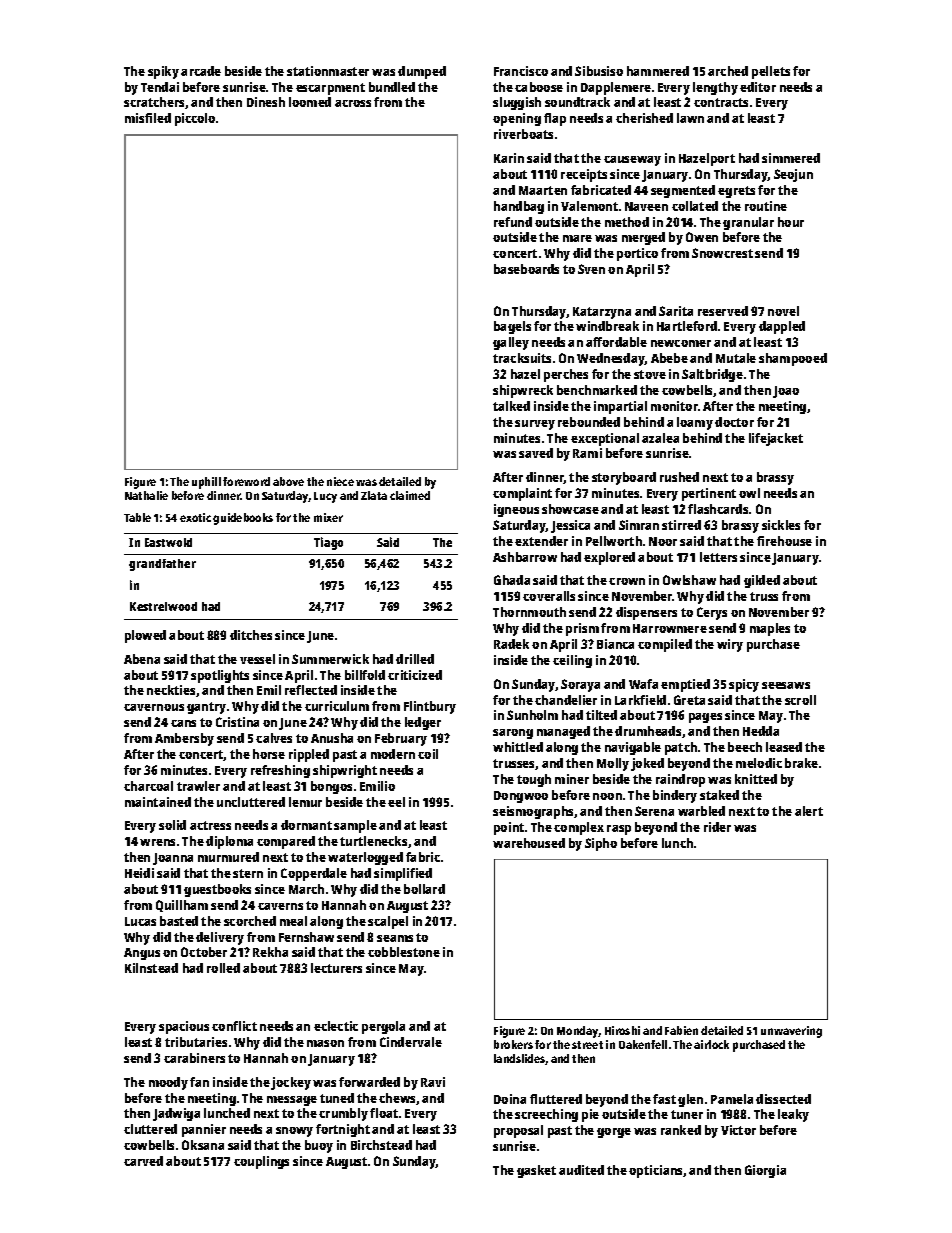 This page has height=1233, width=952. I want to click on dumped, so click(422, 72).
